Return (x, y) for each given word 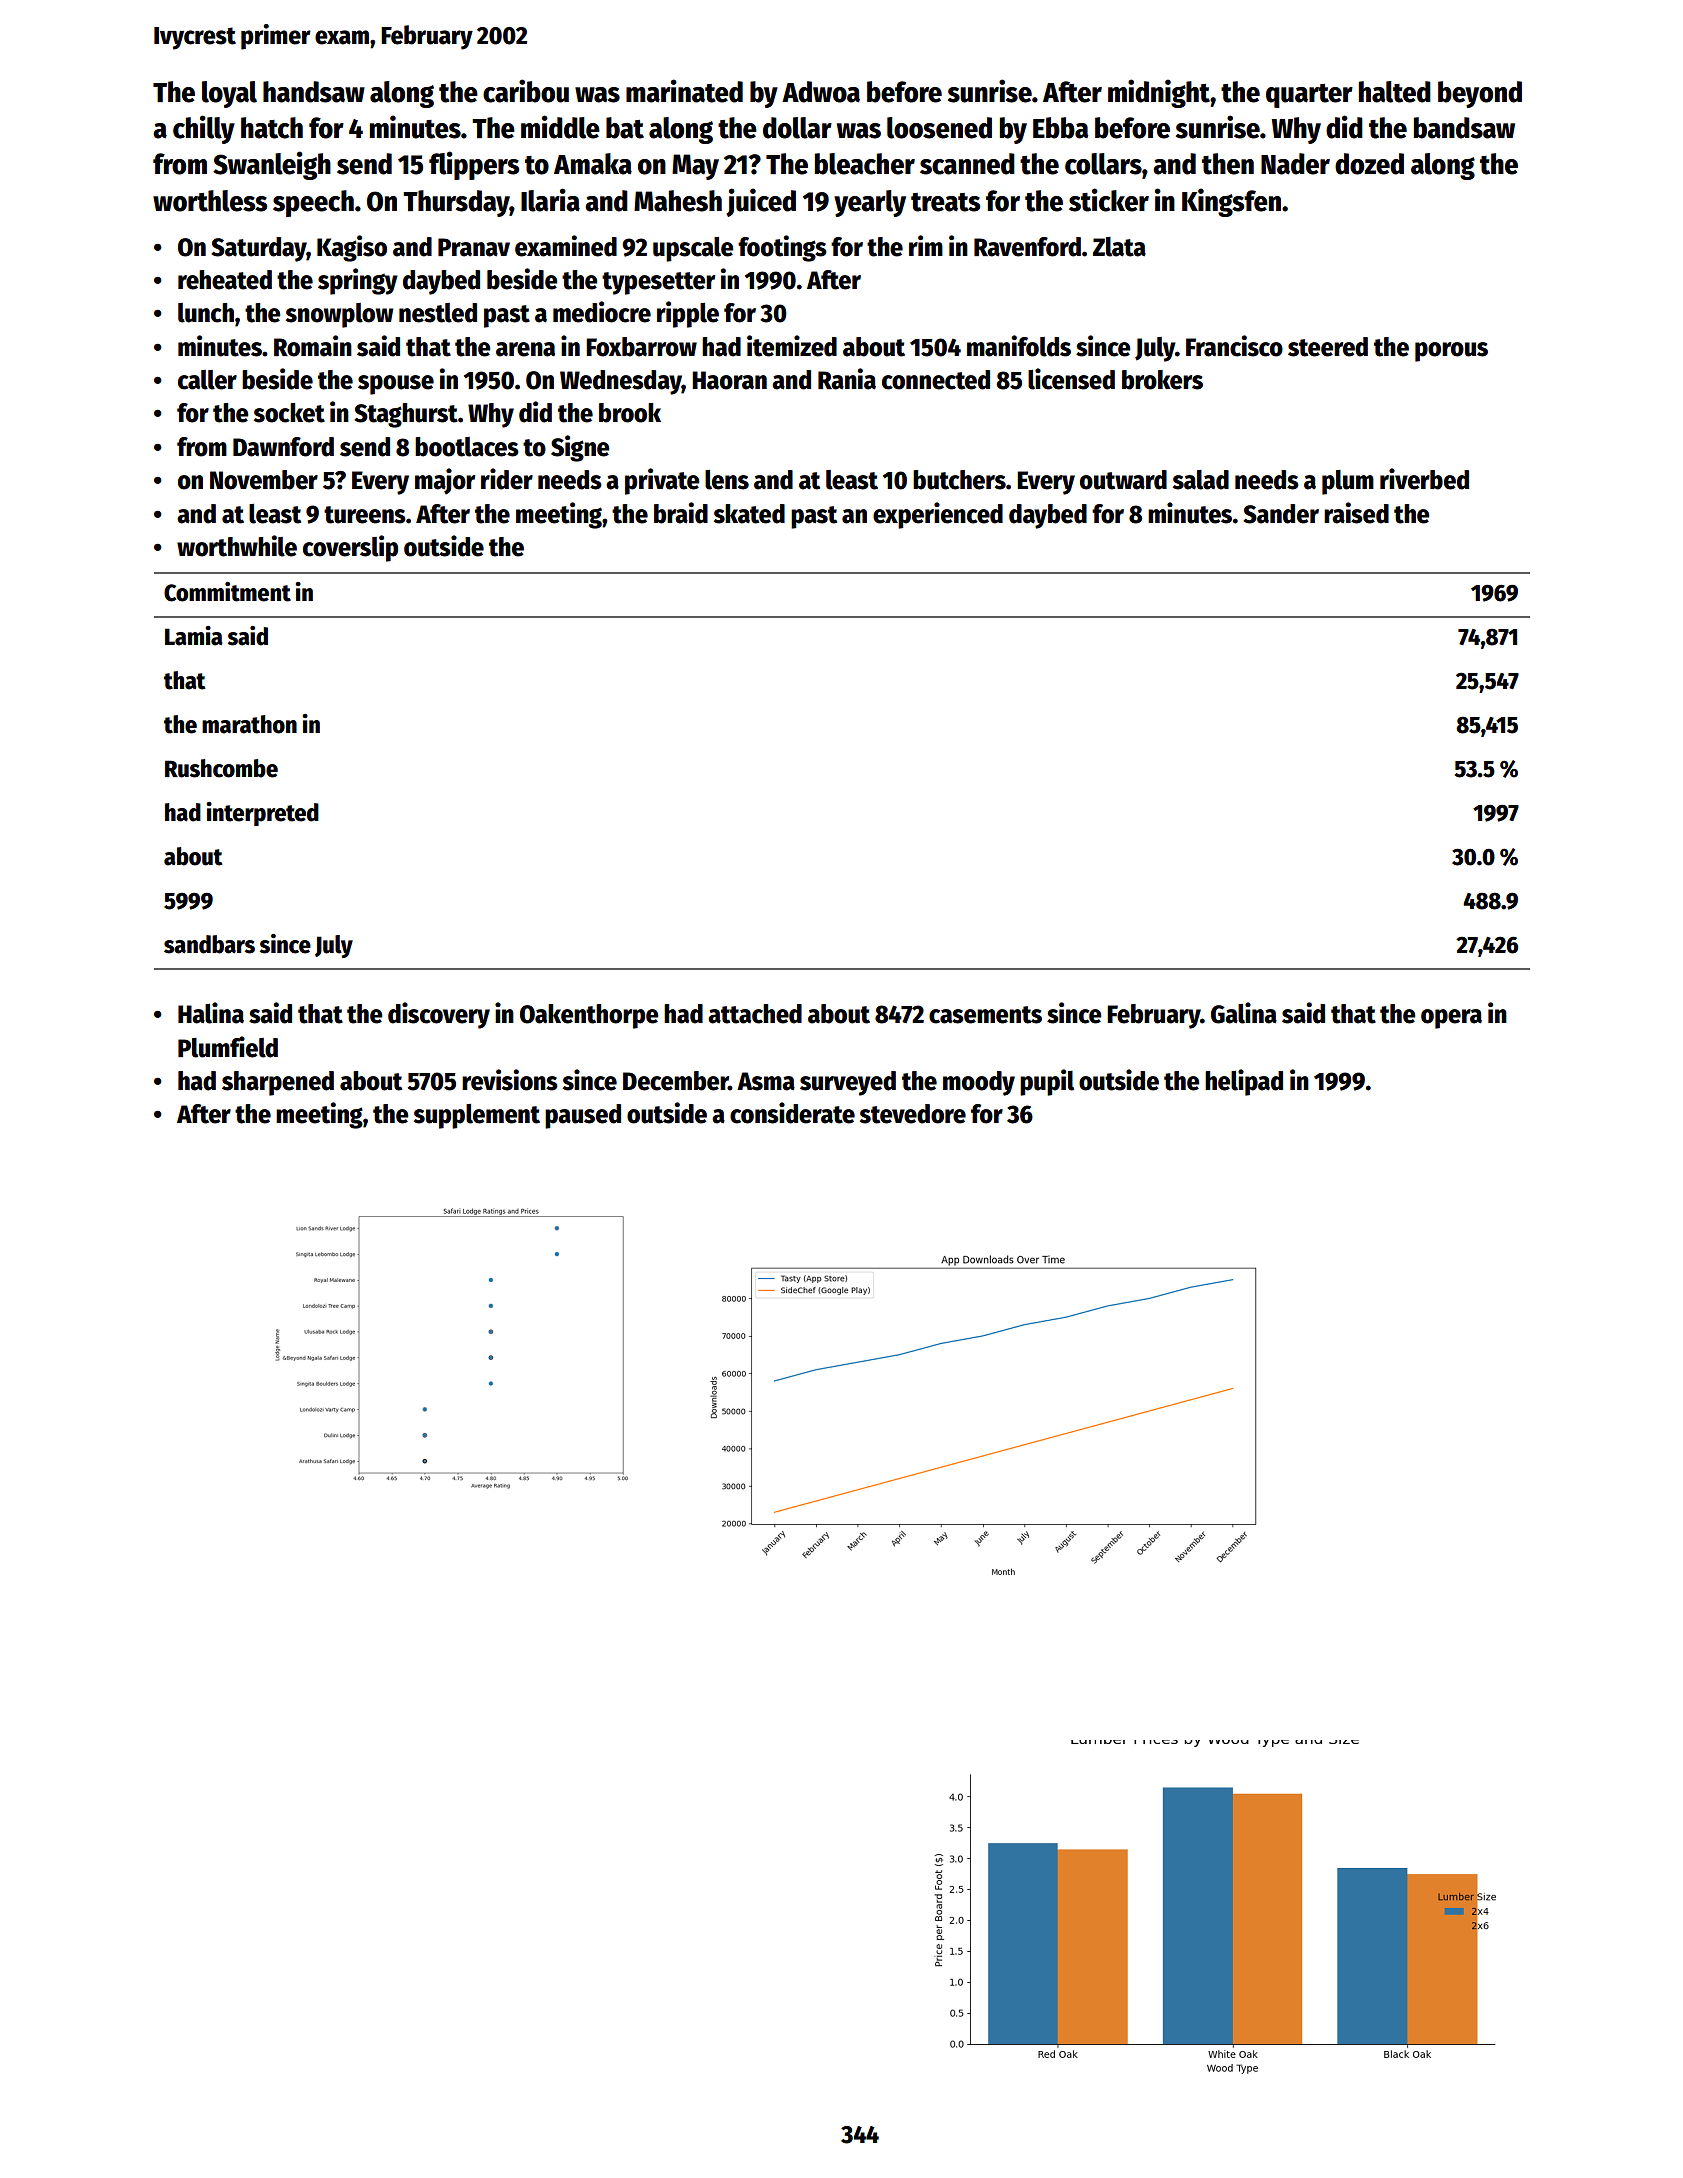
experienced (938, 515)
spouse (396, 385)
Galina (1244, 1013)
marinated (684, 91)
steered (1328, 347)
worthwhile (237, 546)
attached (755, 1014)
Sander (1281, 514)
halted (1395, 92)
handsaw (314, 92)
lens (727, 480)
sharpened (278, 1083)
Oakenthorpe (589, 1016)
